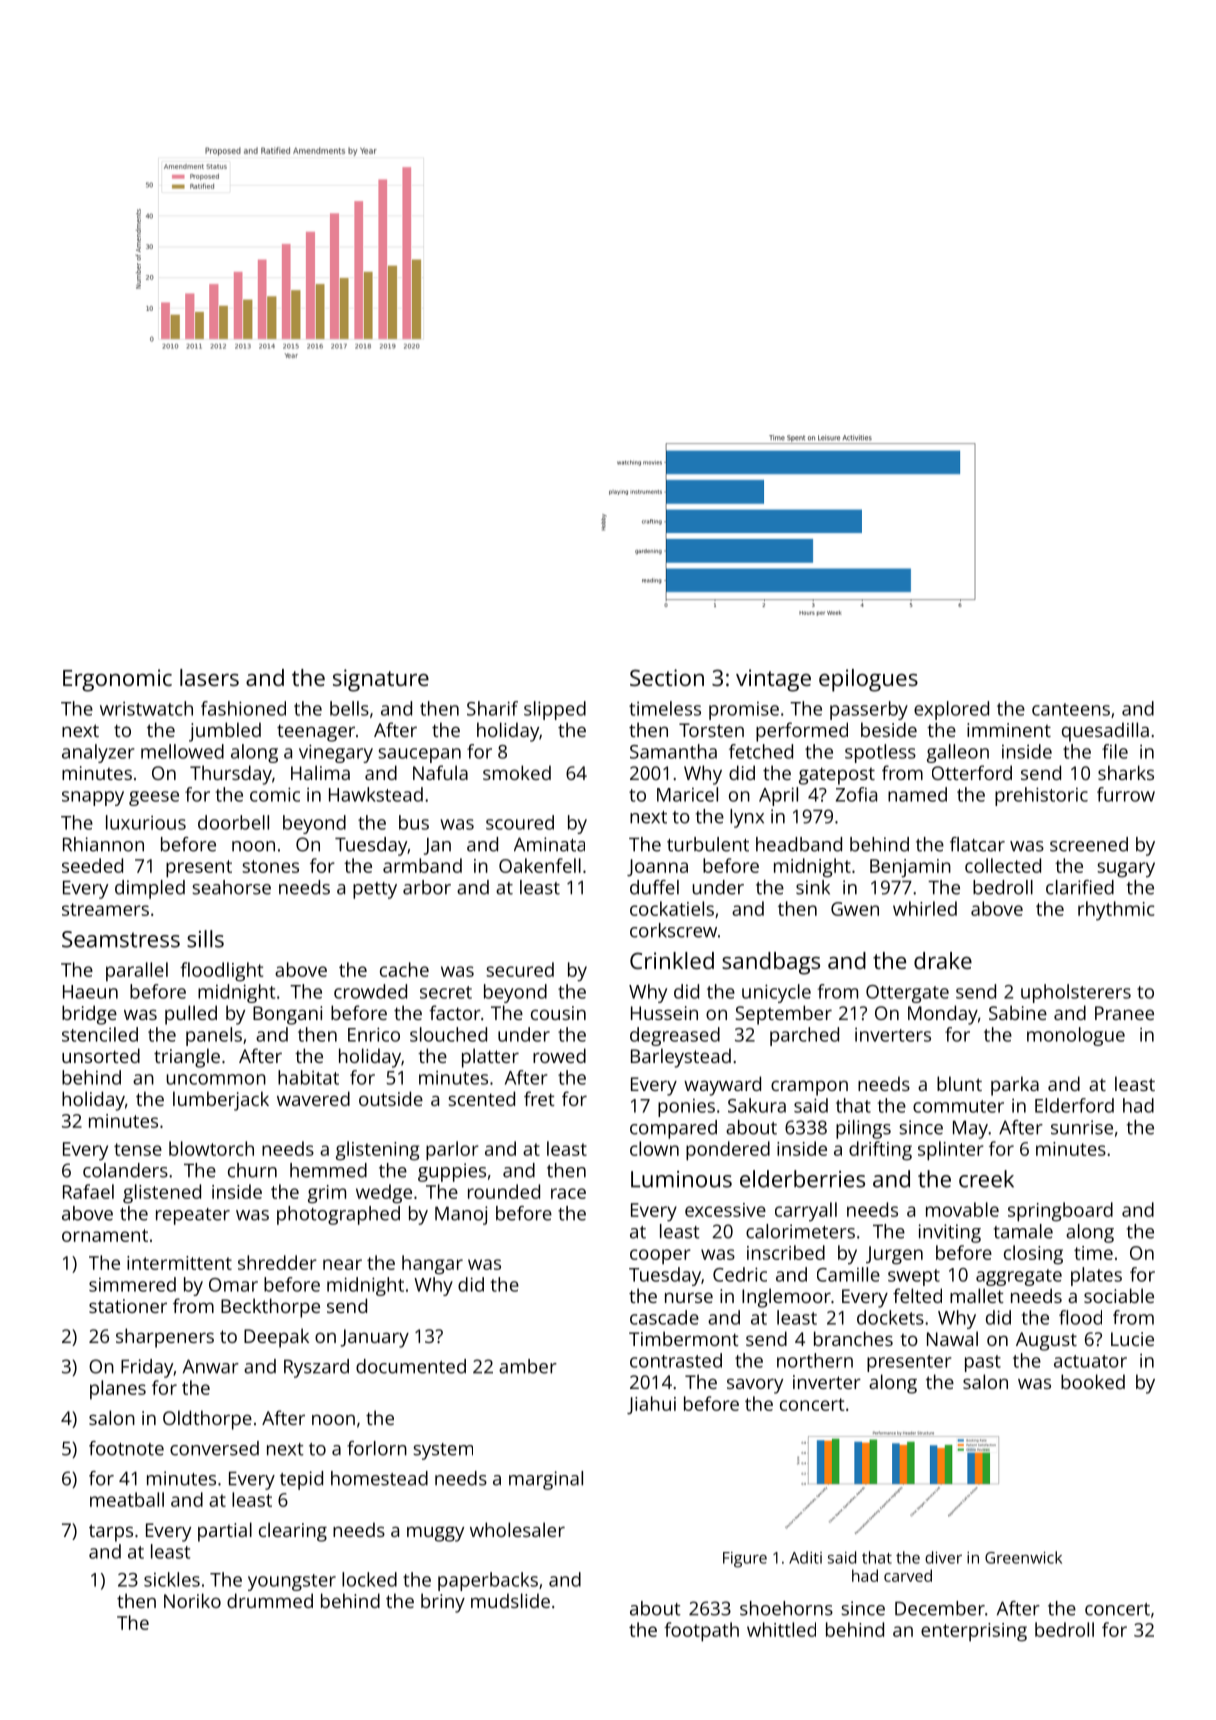 The width and height of the screenshot is (1216, 1720). Describe the element at coordinates (773, 680) in the screenshot. I see `vintage` at that location.
